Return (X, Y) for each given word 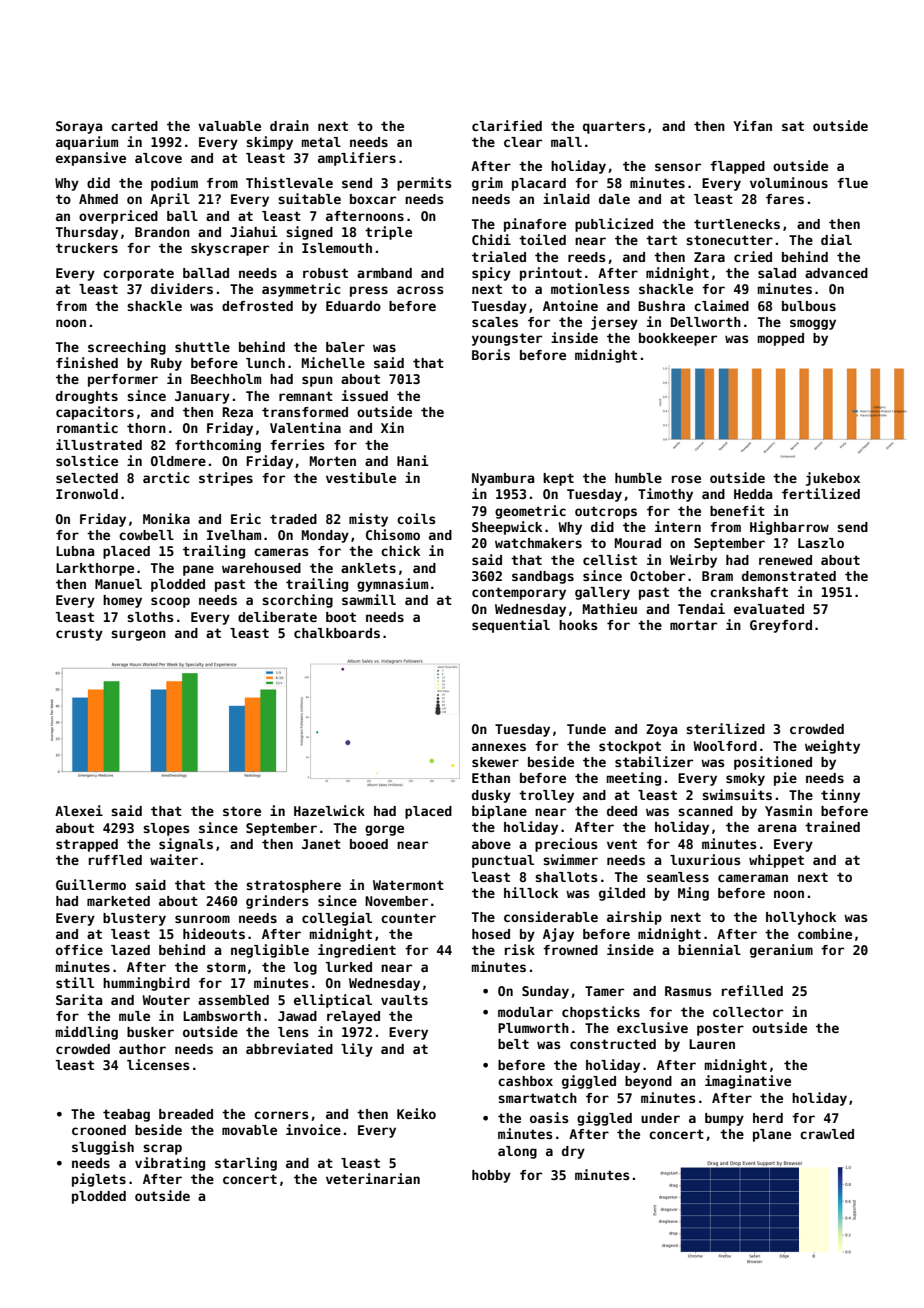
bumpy (724, 1119)
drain (289, 125)
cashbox (525, 1081)
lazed (130, 950)
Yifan (752, 125)
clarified (507, 125)
